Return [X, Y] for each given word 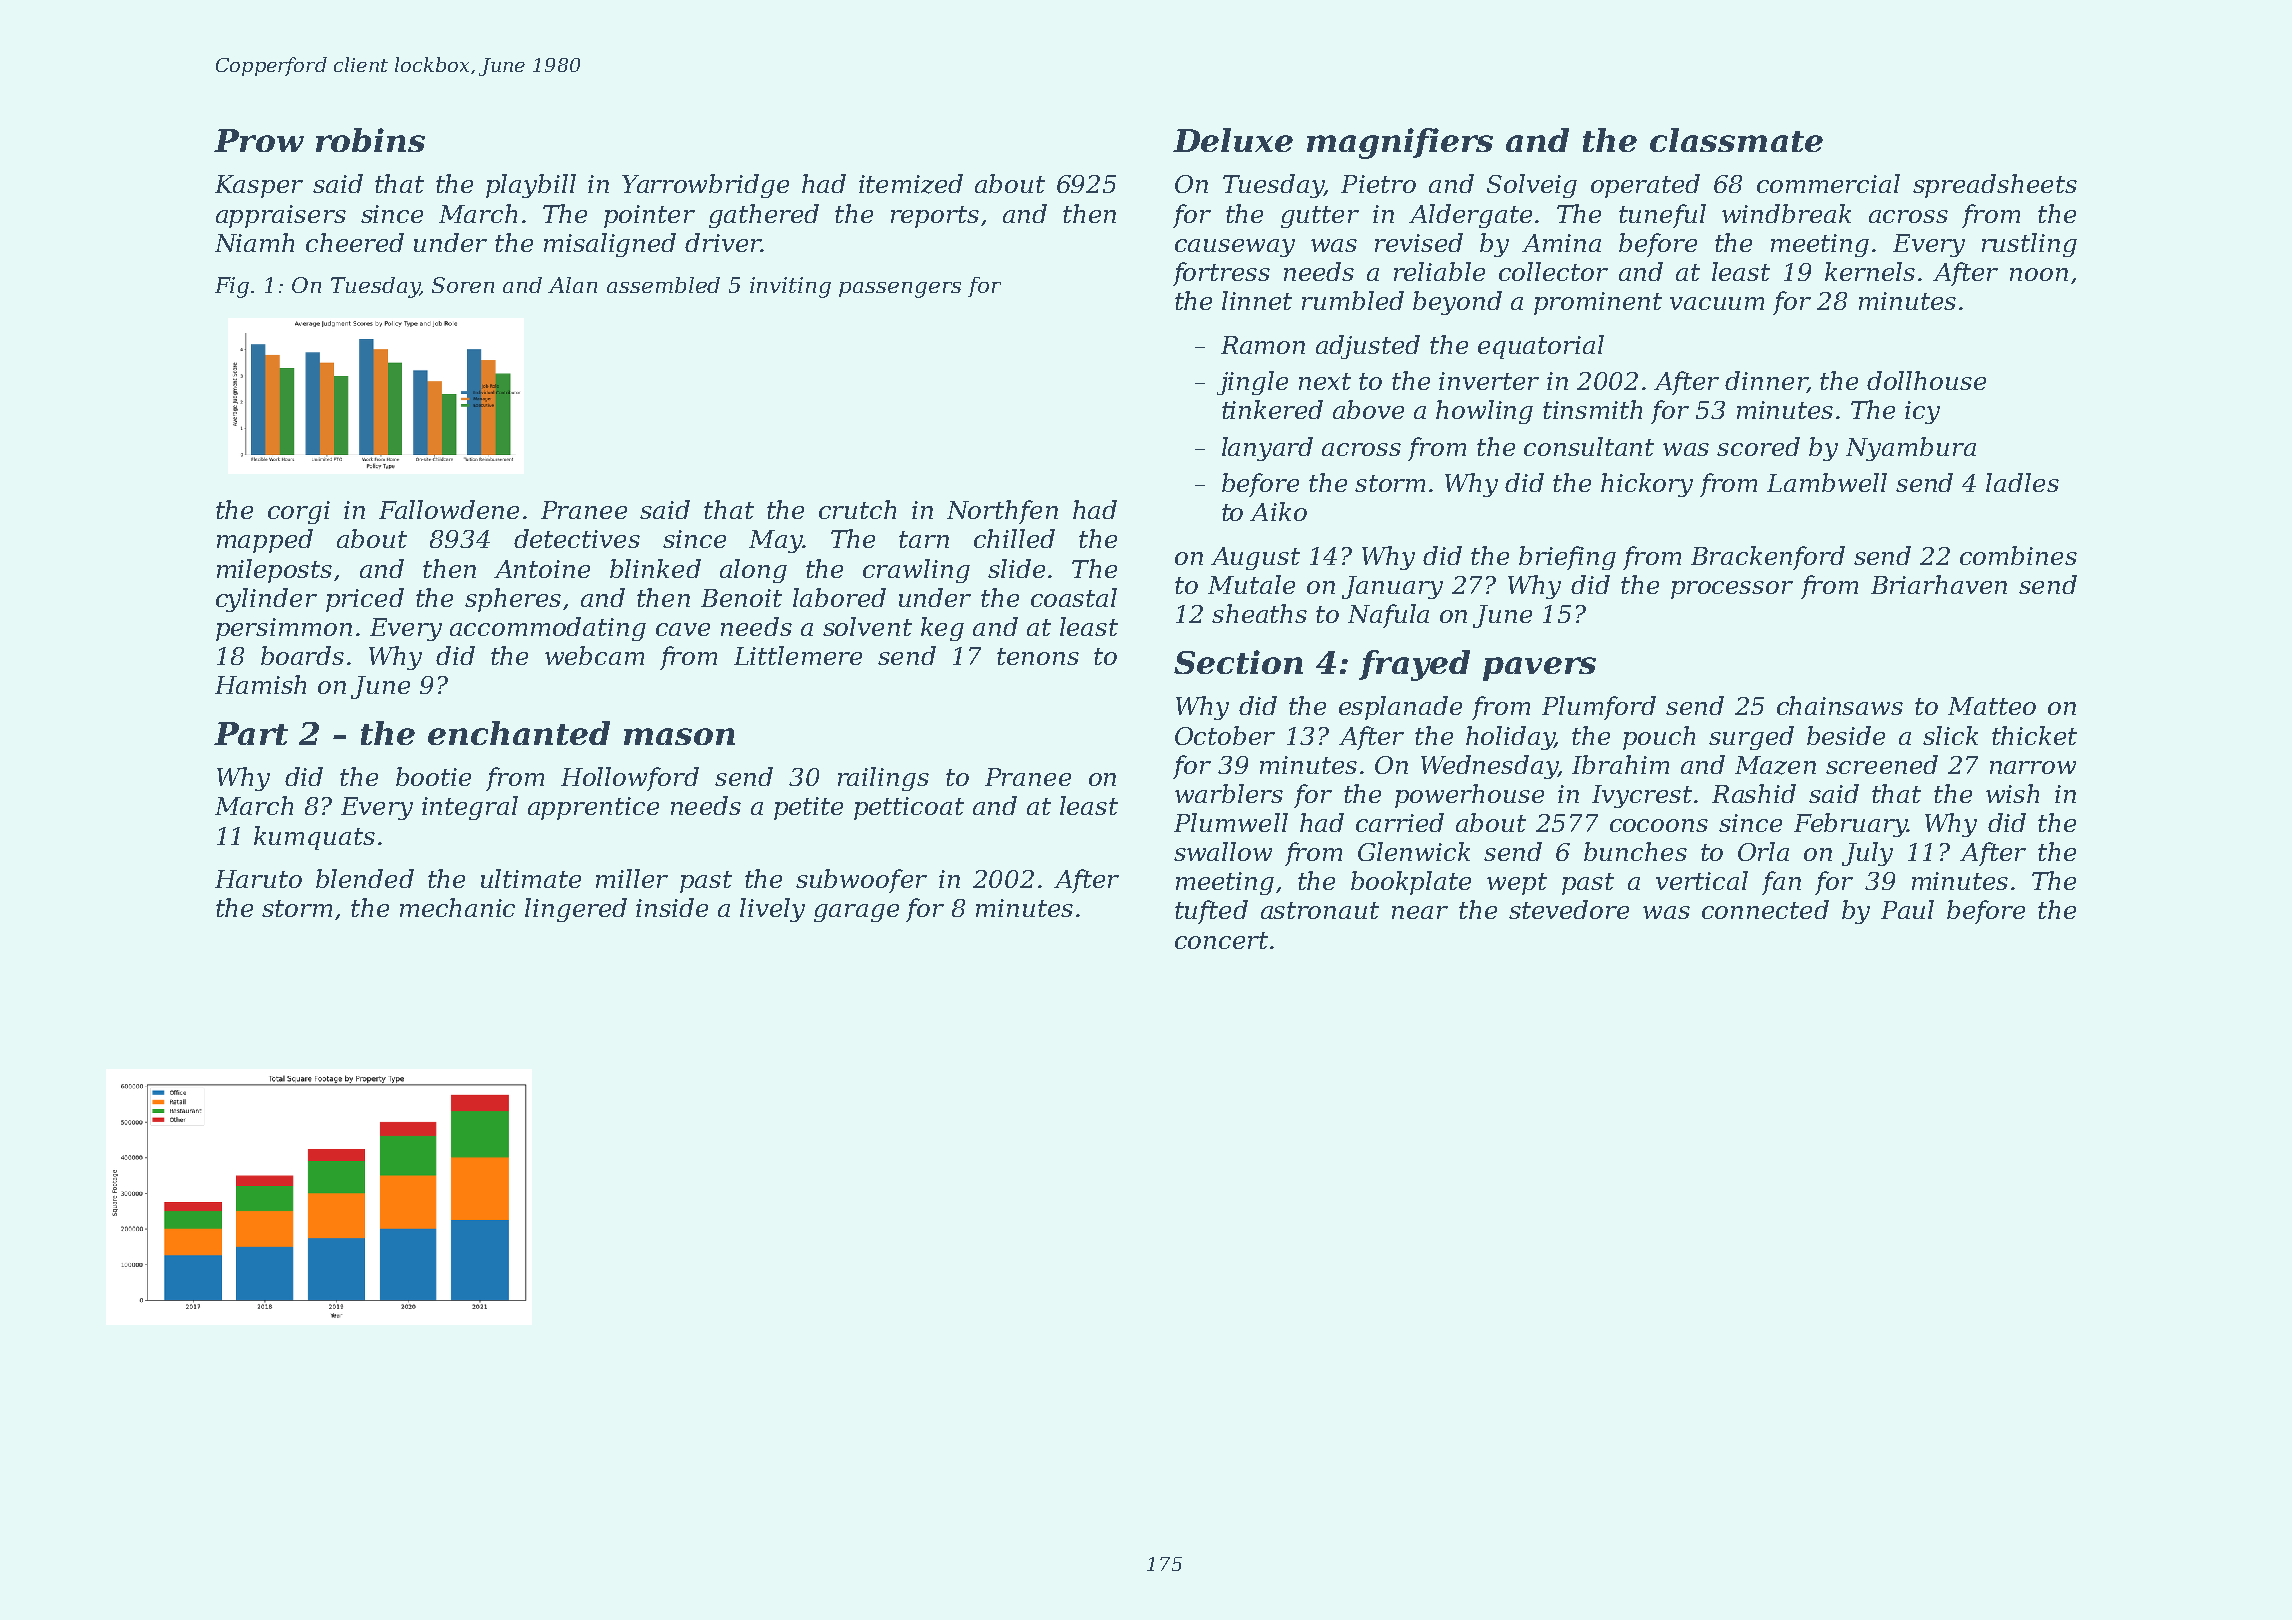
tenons [1038, 656]
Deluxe [1233, 140]
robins [370, 140]
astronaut [1320, 910]
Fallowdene [449, 509]
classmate [1736, 140]
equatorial [1541, 347]
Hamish [260, 684]
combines [2018, 555]
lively [772, 910]
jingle [1252, 383]
